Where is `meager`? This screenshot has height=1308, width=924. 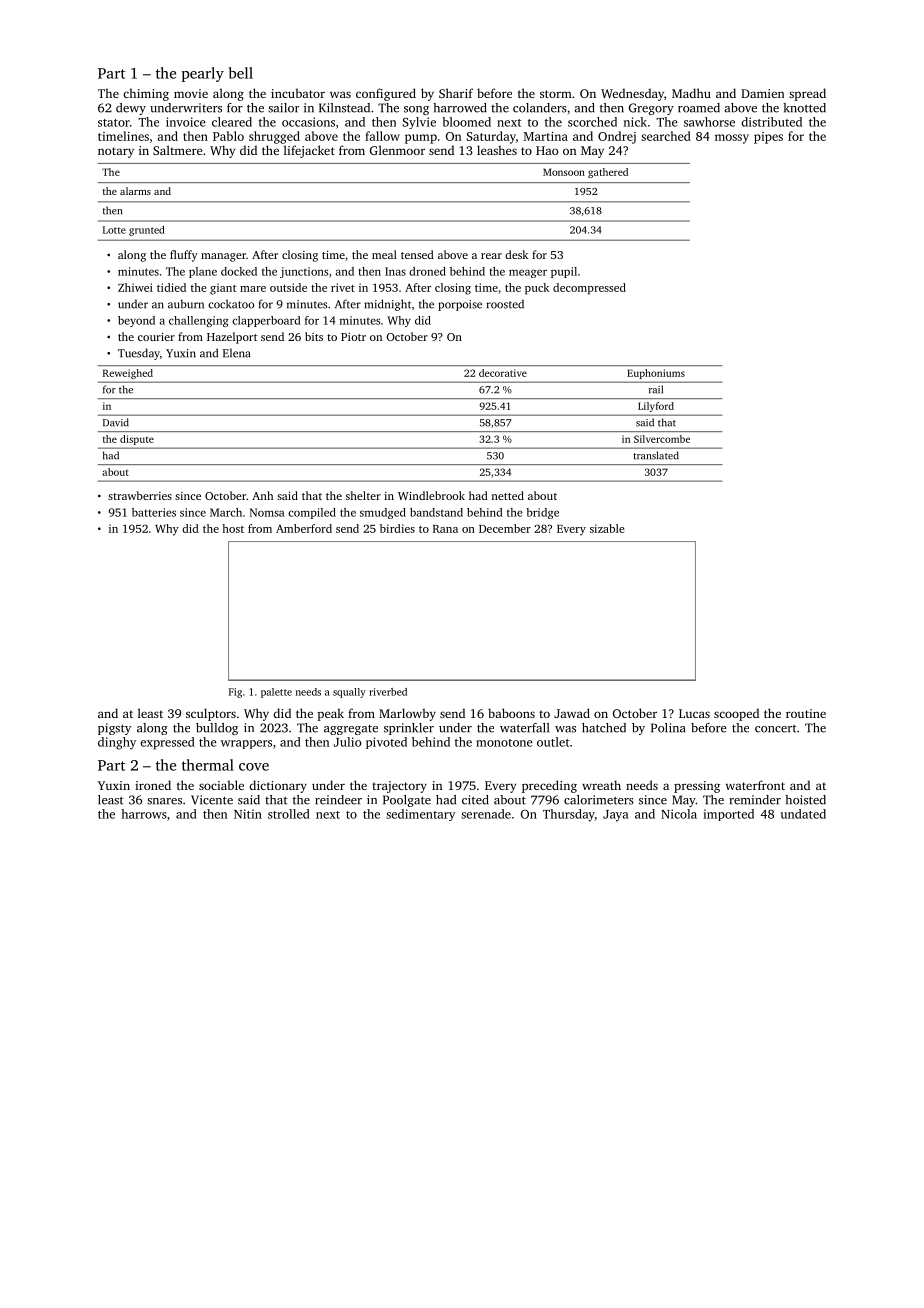 meager is located at coordinates (528, 273).
